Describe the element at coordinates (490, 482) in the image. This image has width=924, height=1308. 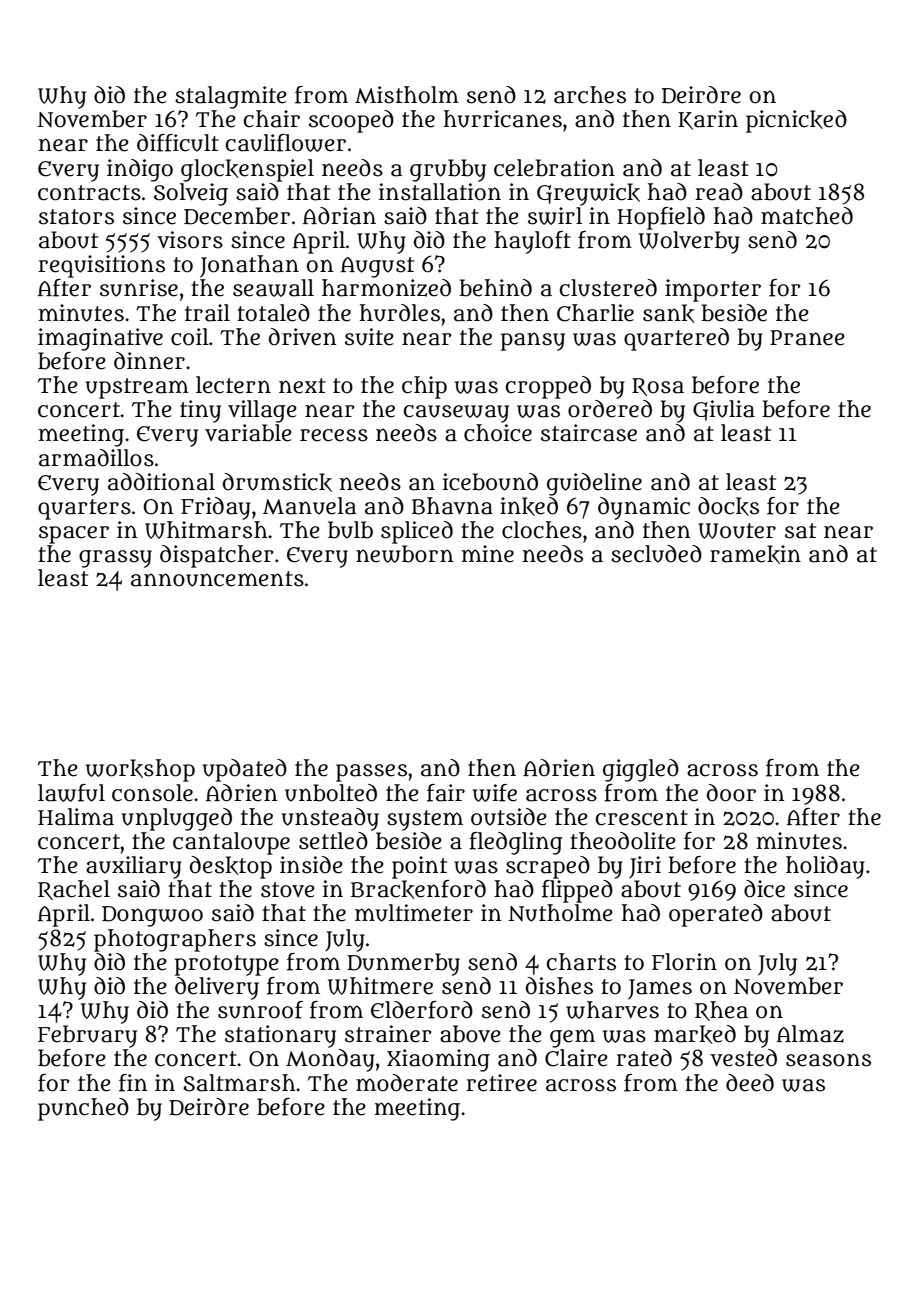
I see `icebound` at that location.
